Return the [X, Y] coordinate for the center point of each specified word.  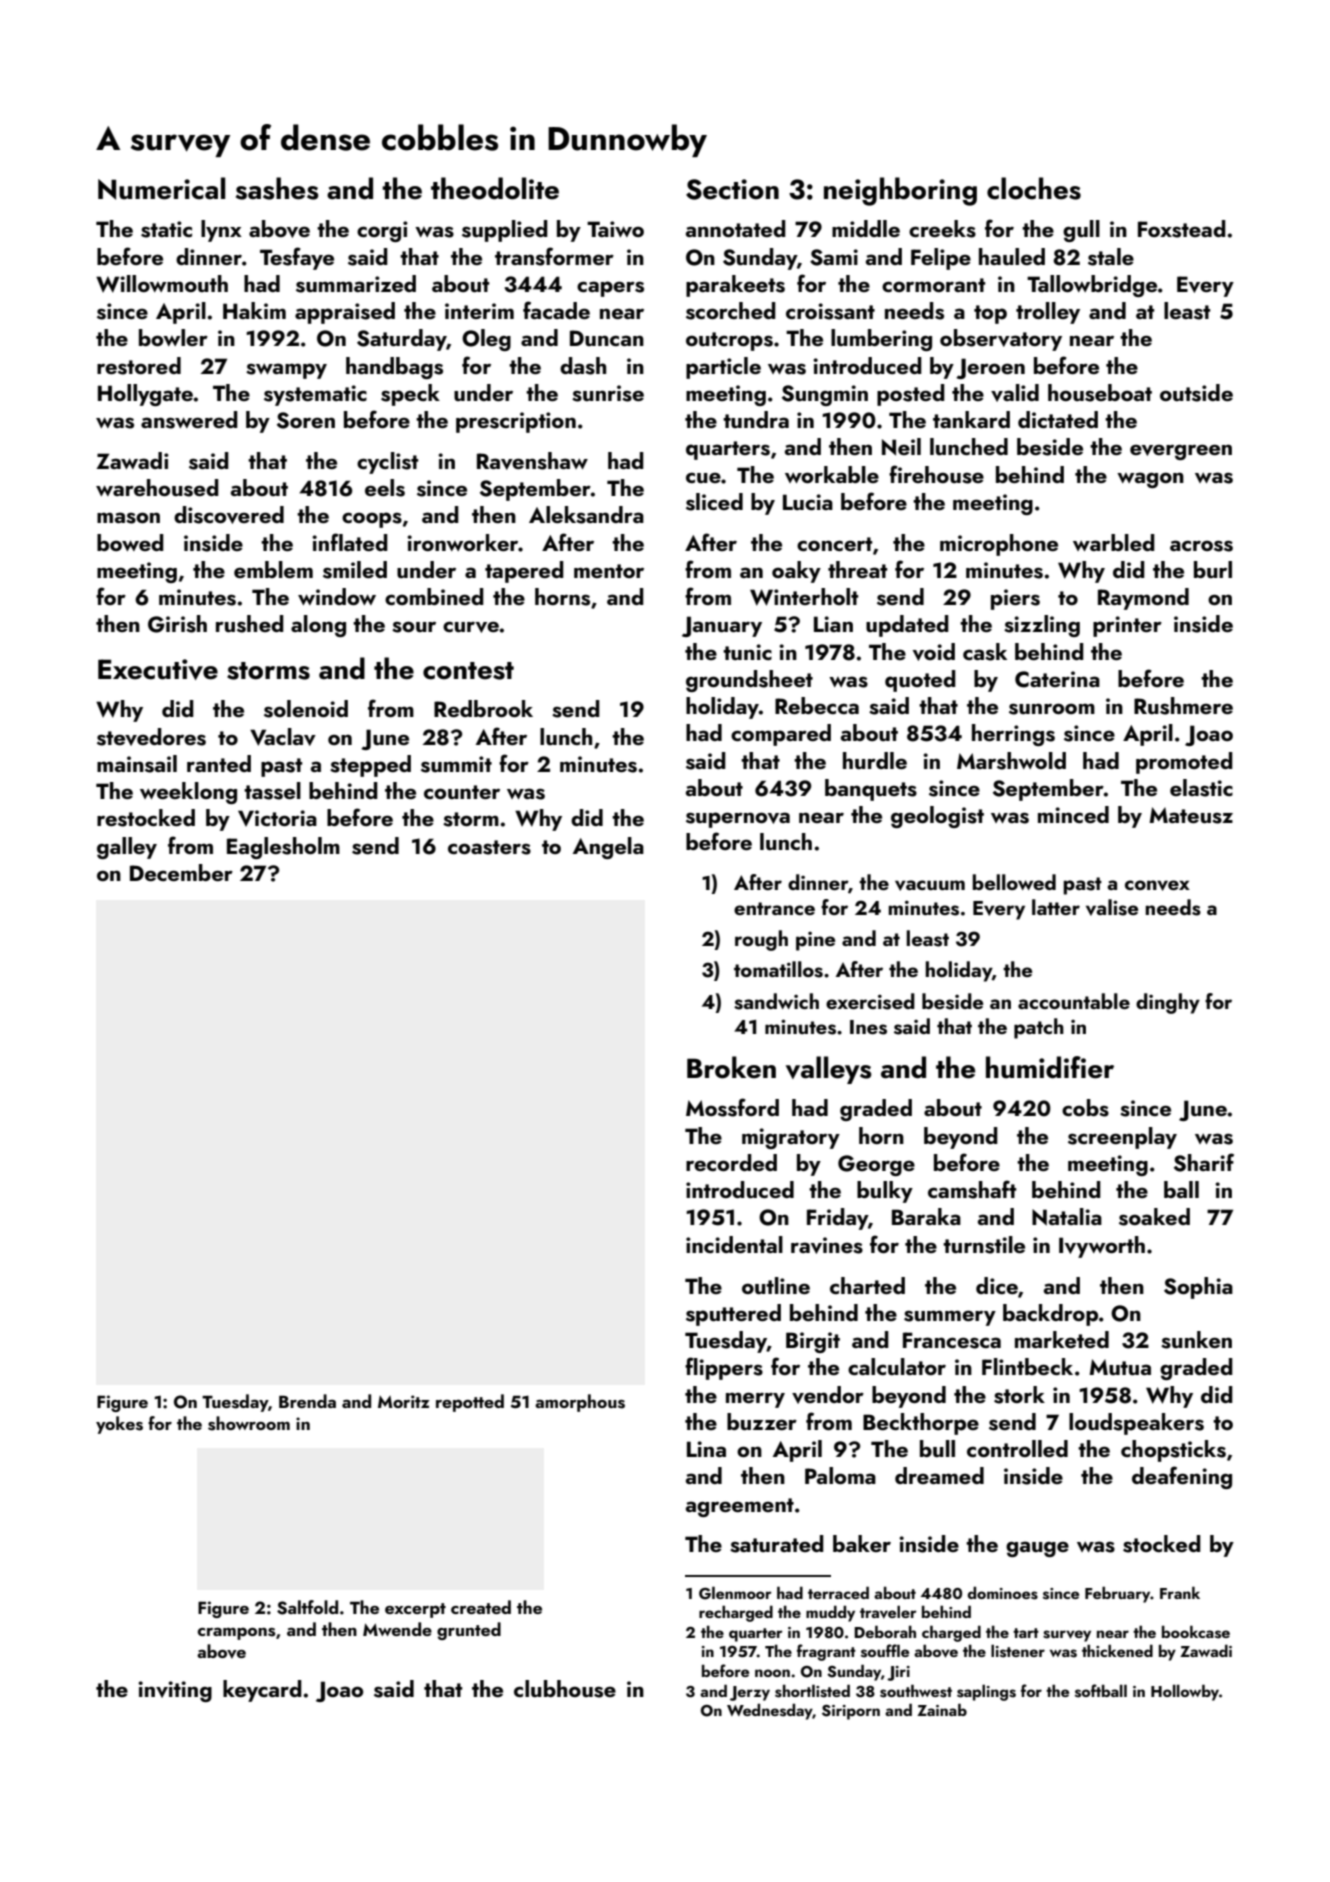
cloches [1034, 188]
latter [1056, 907]
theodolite [495, 188]
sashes [277, 188]
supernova [738, 820]
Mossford [732, 1107]
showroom [249, 1423]
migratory [791, 1138]
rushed [250, 624]
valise [1112, 907]
